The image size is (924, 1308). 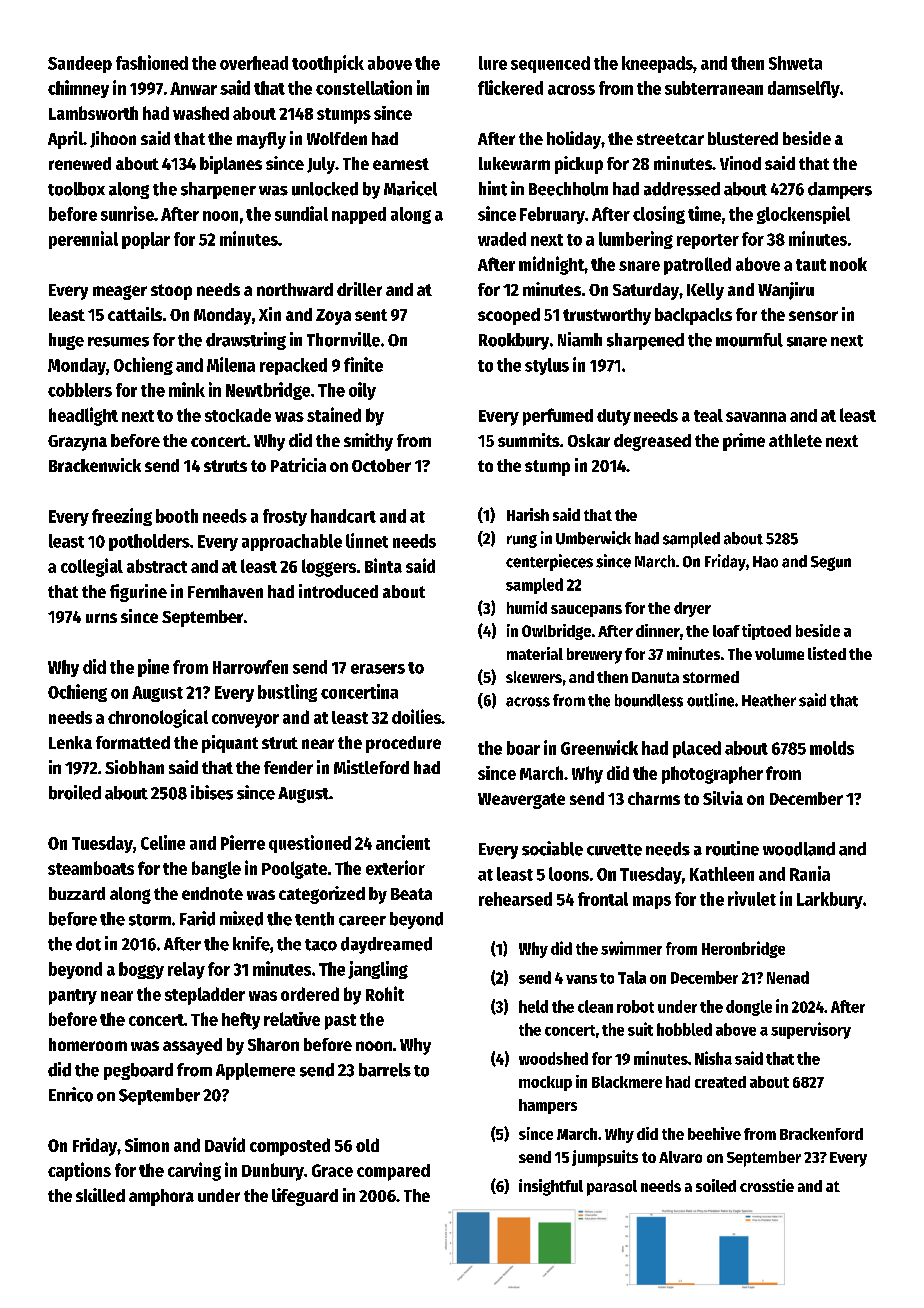 I want to click on savanna, so click(x=756, y=417).
